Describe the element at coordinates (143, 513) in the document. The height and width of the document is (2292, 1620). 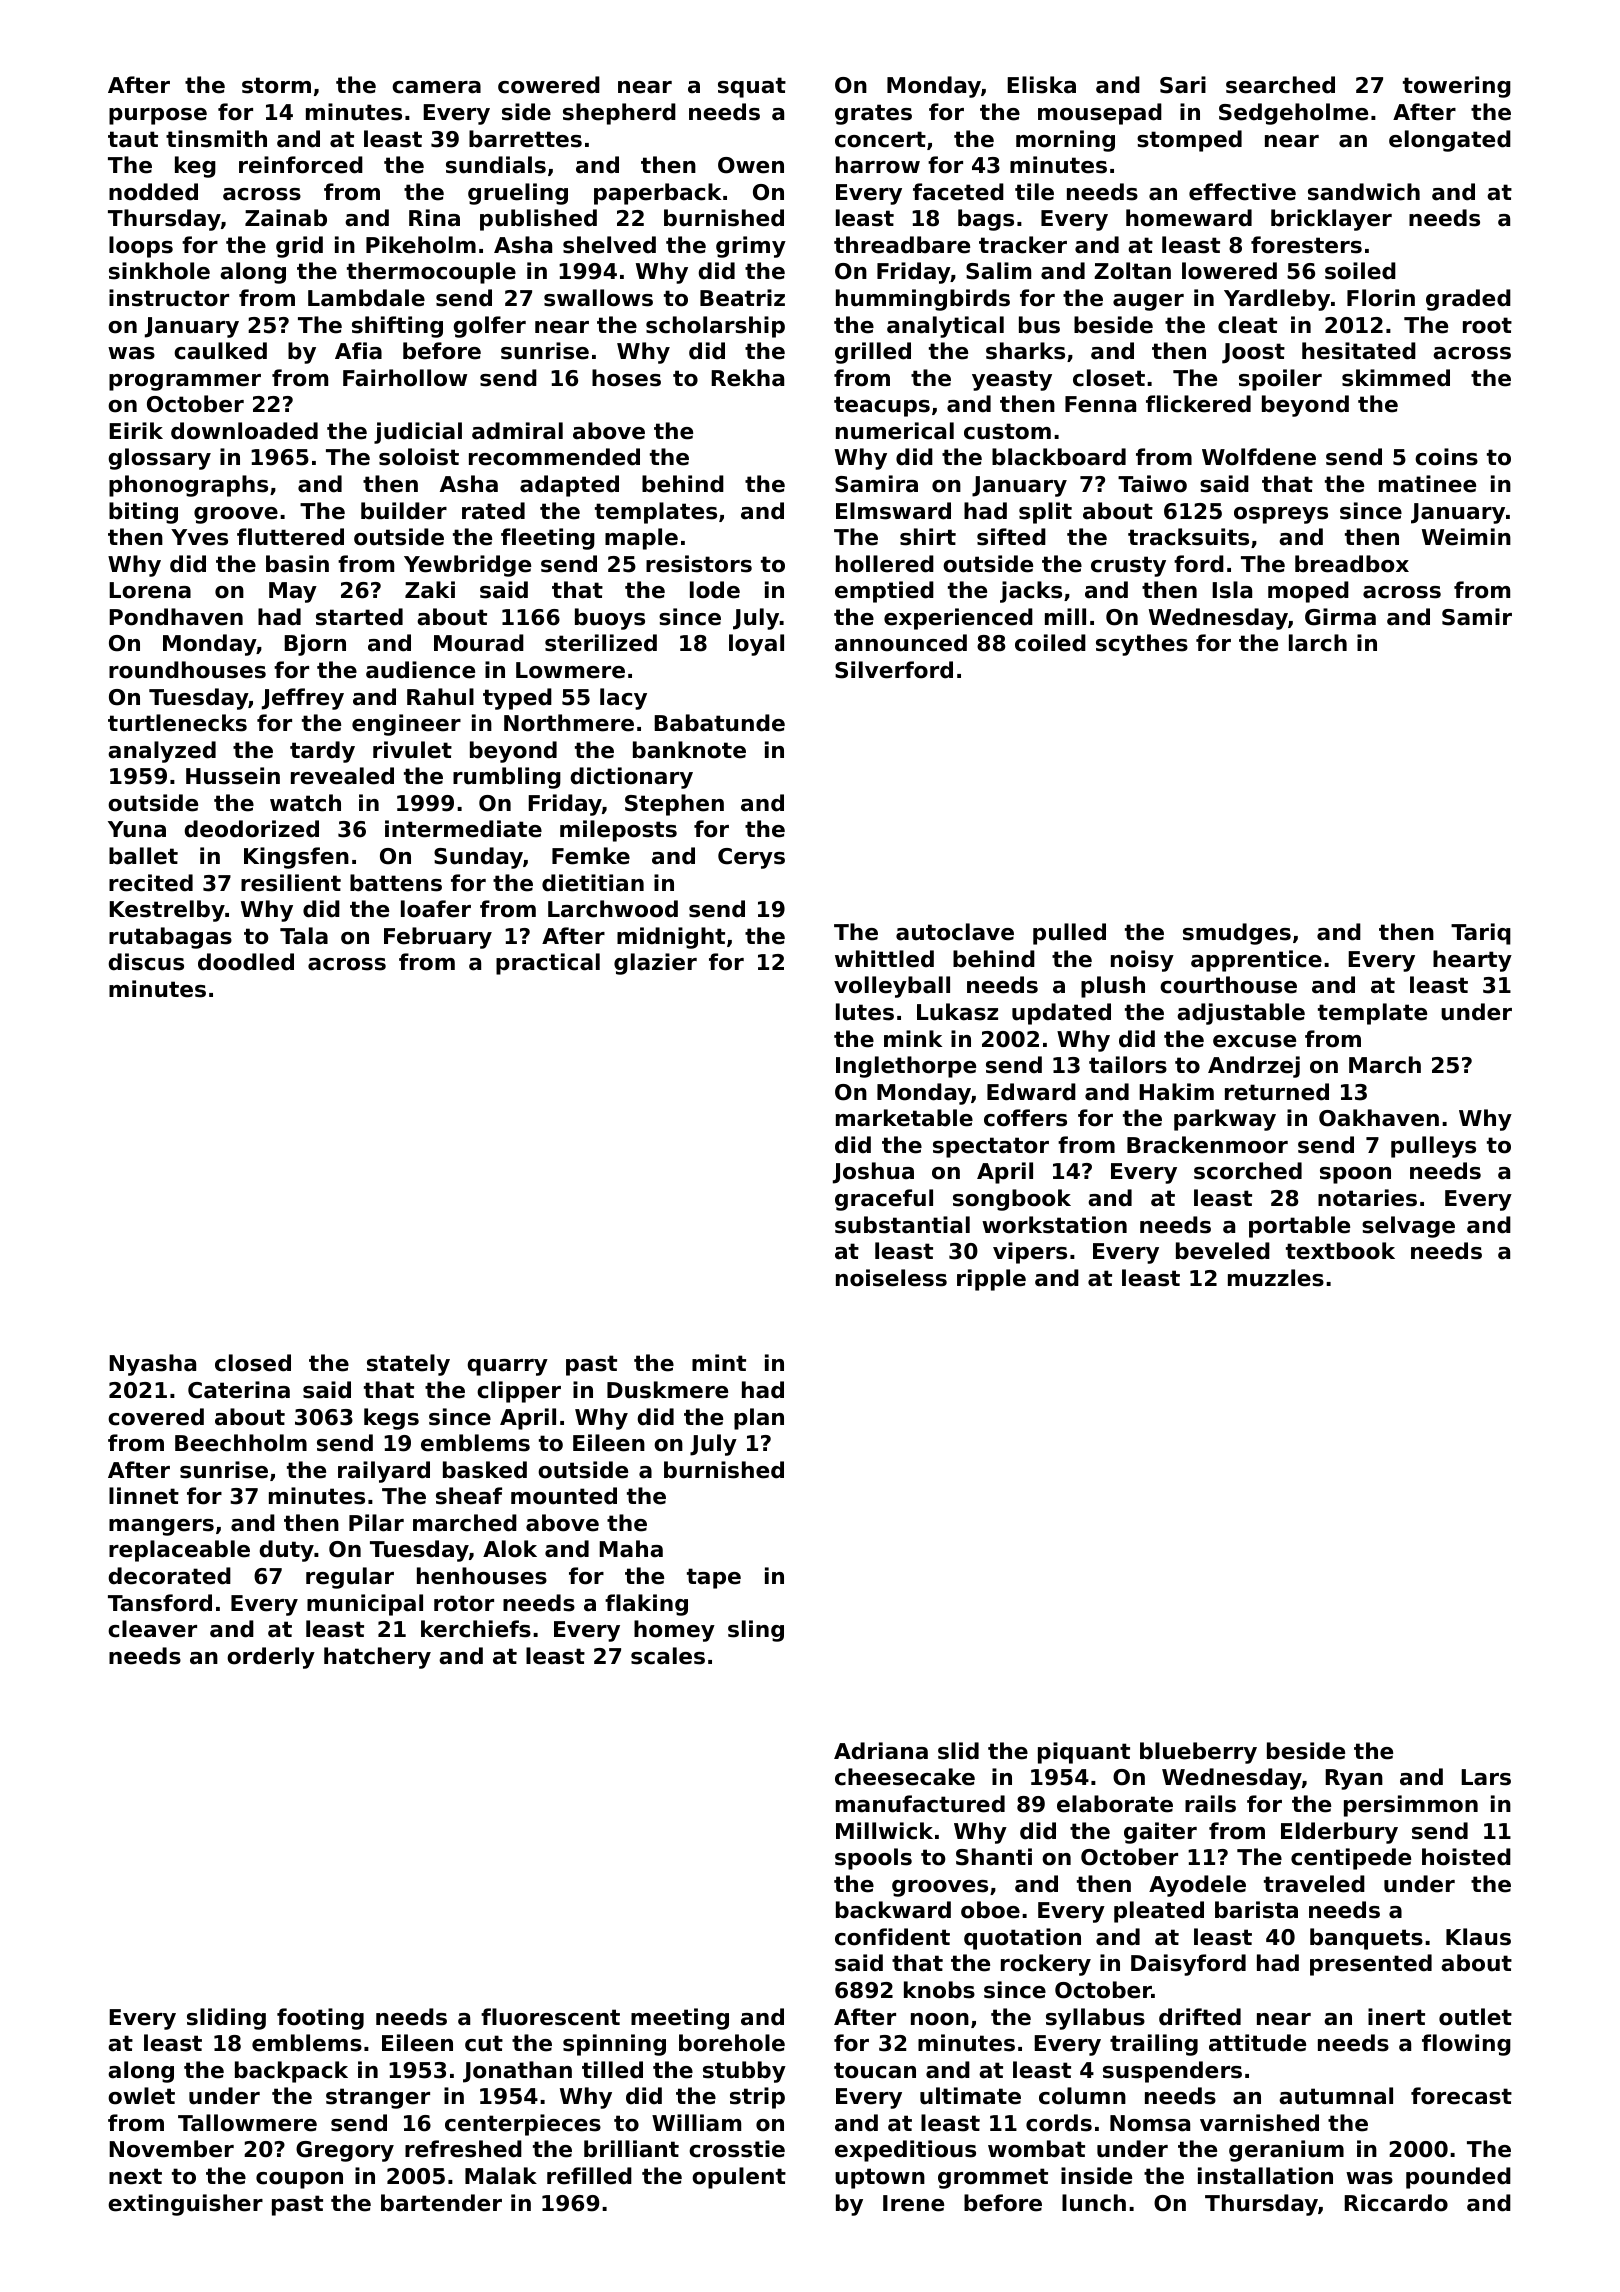
I see `biting` at that location.
